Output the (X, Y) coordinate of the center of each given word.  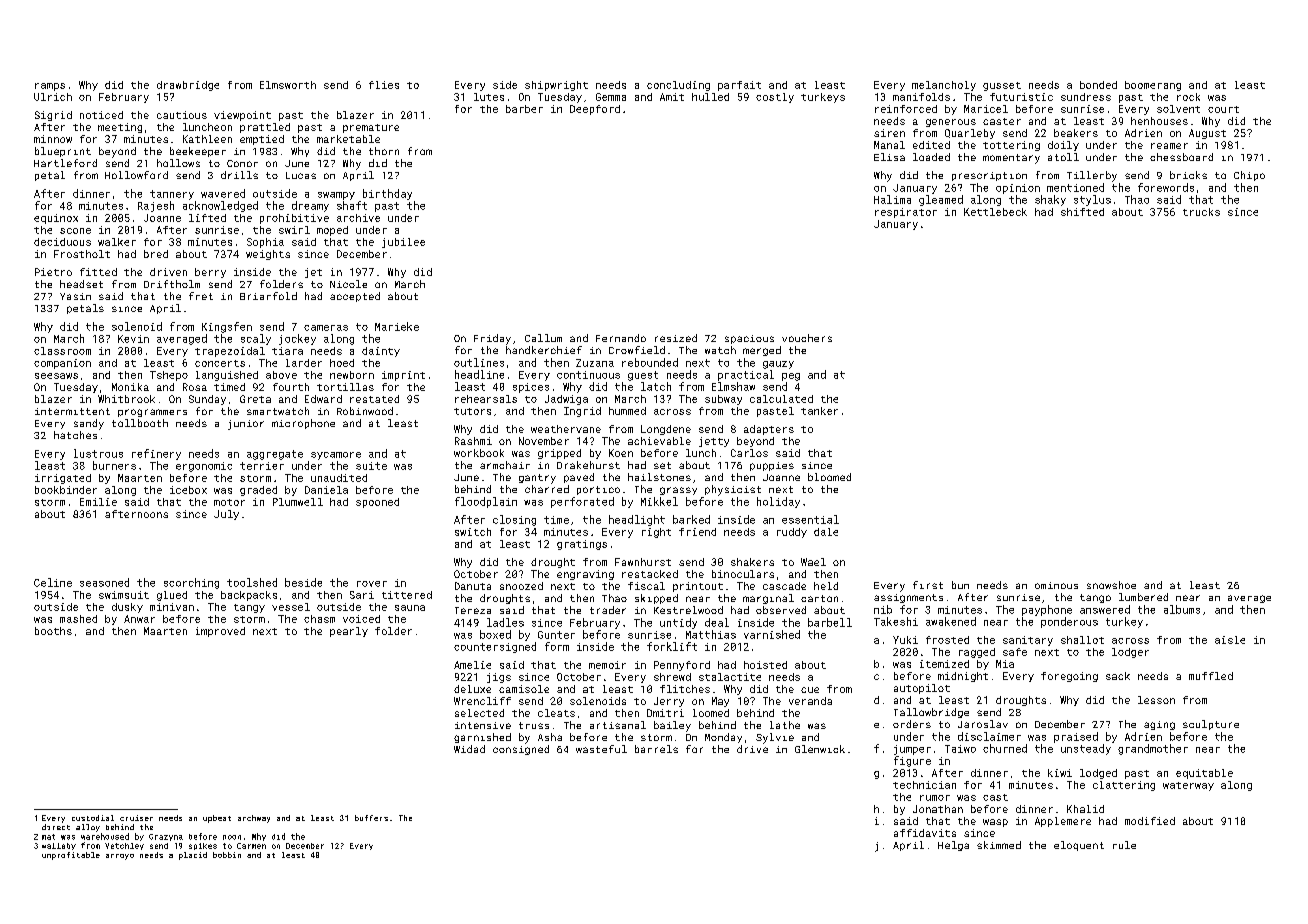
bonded (1098, 85)
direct (56, 827)
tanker (819, 411)
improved (220, 632)
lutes (489, 97)
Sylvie (775, 738)
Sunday (207, 400)
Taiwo (960, 749)
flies (384, 85)
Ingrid (582, 412)
